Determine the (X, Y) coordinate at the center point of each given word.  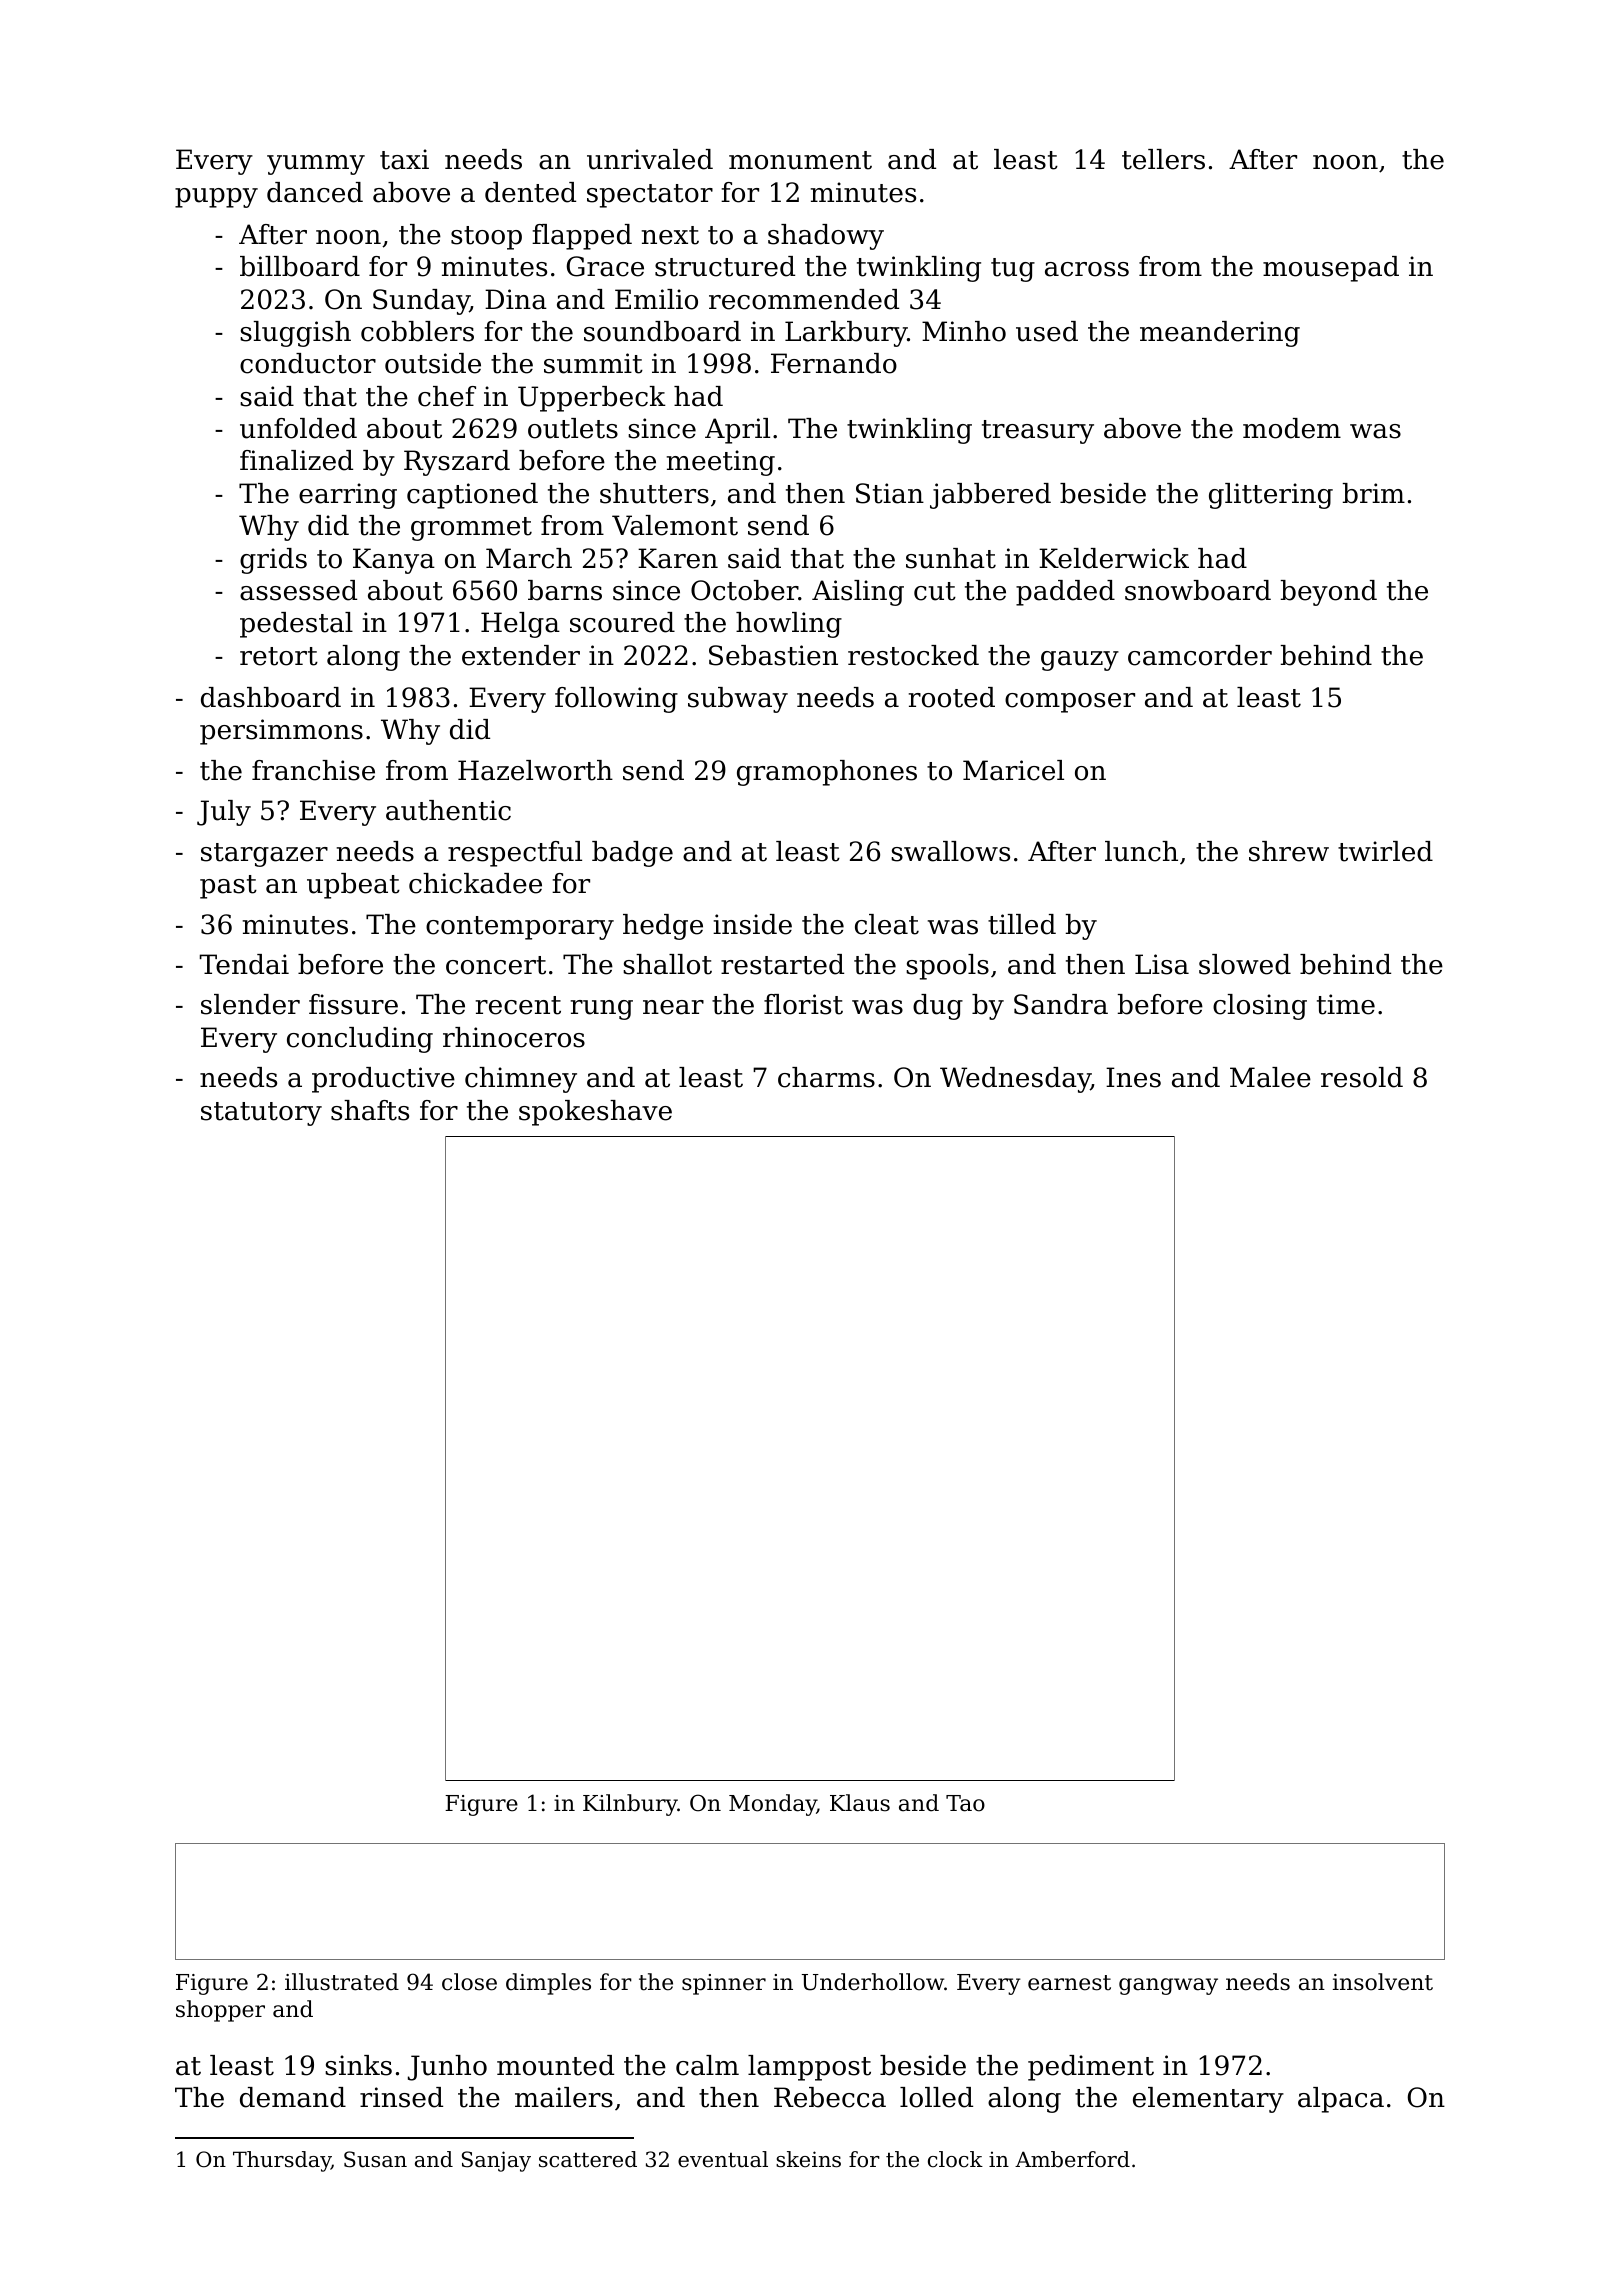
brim (1374, 493)
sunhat (951, 558)
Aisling (858, 593)
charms (826, 1077)
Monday (773, 1805)
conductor (308, 363)
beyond (1329, 593)
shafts (370, 1110)
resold (1362, 1077)
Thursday (282, 2161)
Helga (520, 625)
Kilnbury (630, 1805)
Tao (965, 1803)
